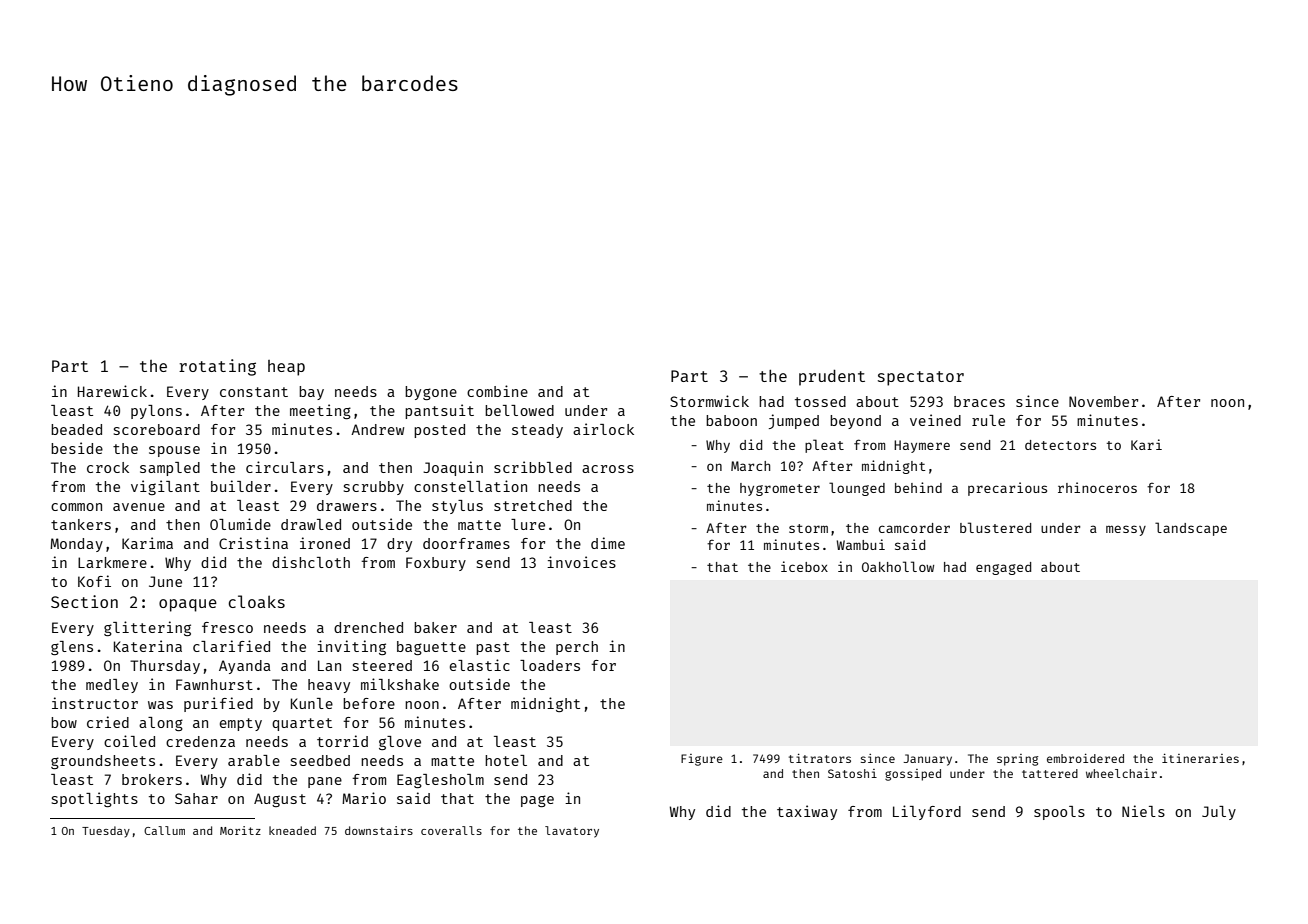  I want to click on spectator, so click(921, 378).
